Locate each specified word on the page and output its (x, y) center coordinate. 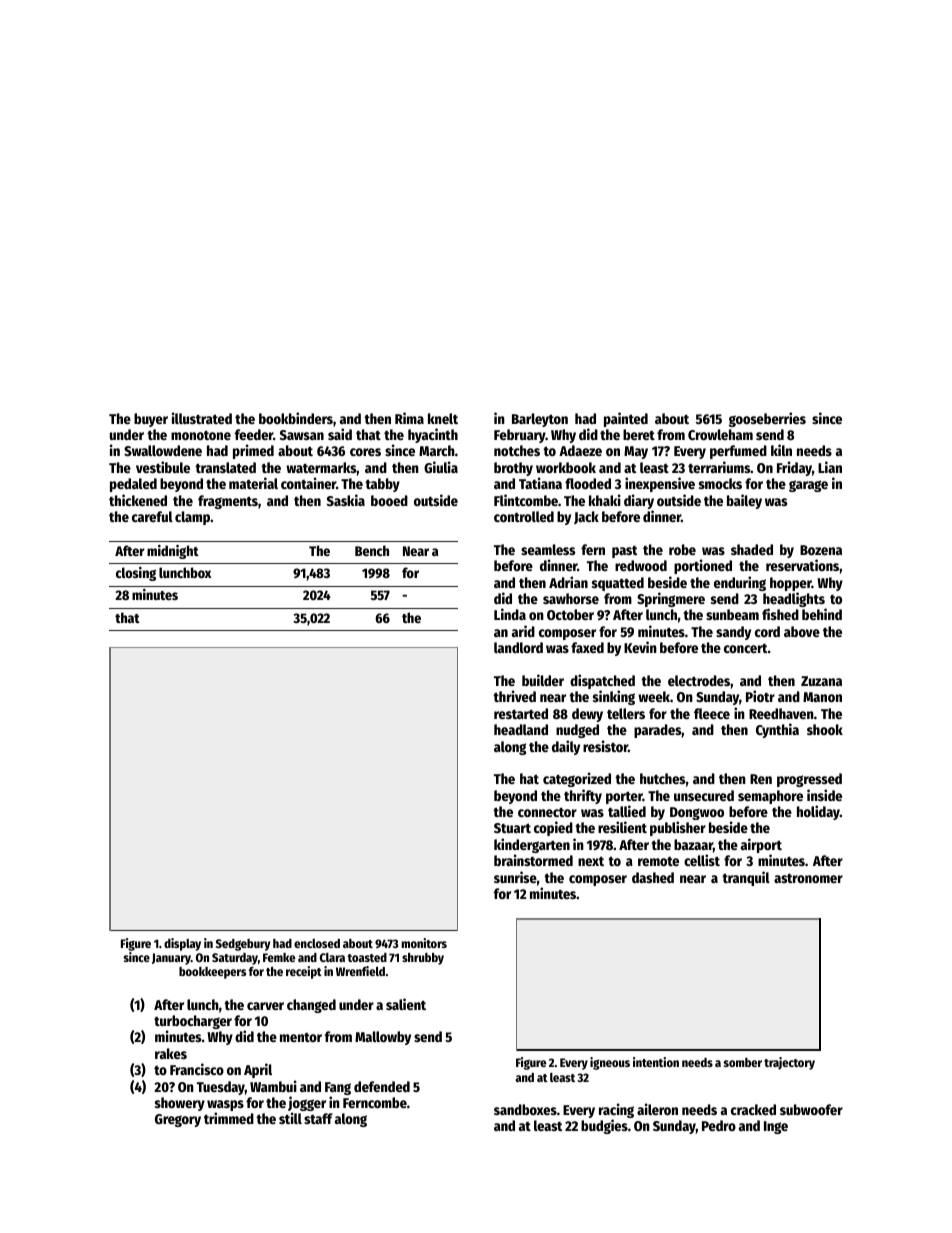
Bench (372, 550)
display (182, 944)
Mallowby (383, 1038)
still (290, 1118)
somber (743, 1062)
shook (825, 729)
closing (136, 574)
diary (639, 501)
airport (761, 845)
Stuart (512, 828)
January (171, 959)
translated (225, 467)
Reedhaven (781, 713)
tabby (382, 485)
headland (521, 729)
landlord (518, 647)
